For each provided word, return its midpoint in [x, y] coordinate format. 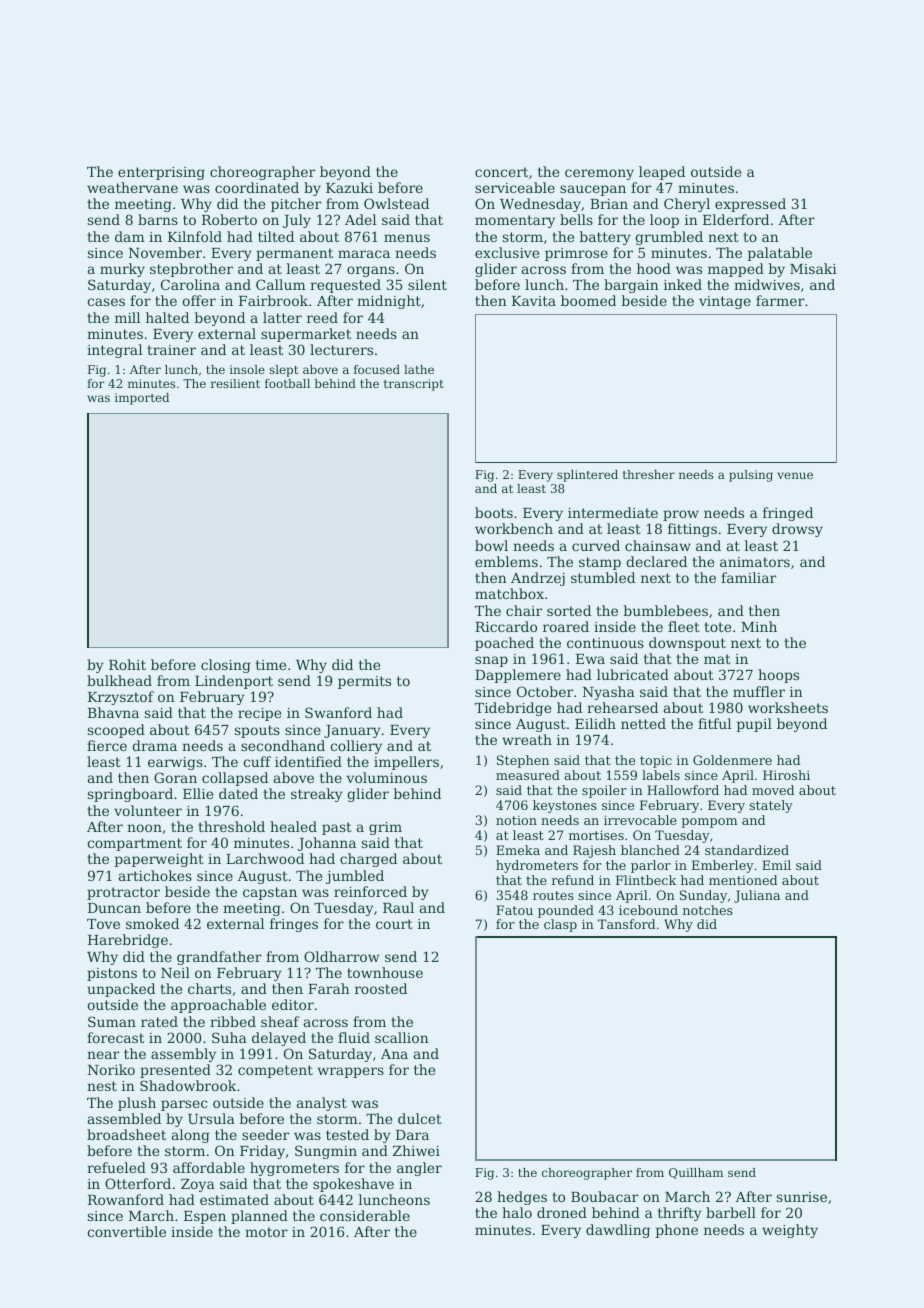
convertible [126, 1231]
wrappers [350, 1072]
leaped [662, 173]
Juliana [757, 896]
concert [501, 172]
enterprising [161, 173]
